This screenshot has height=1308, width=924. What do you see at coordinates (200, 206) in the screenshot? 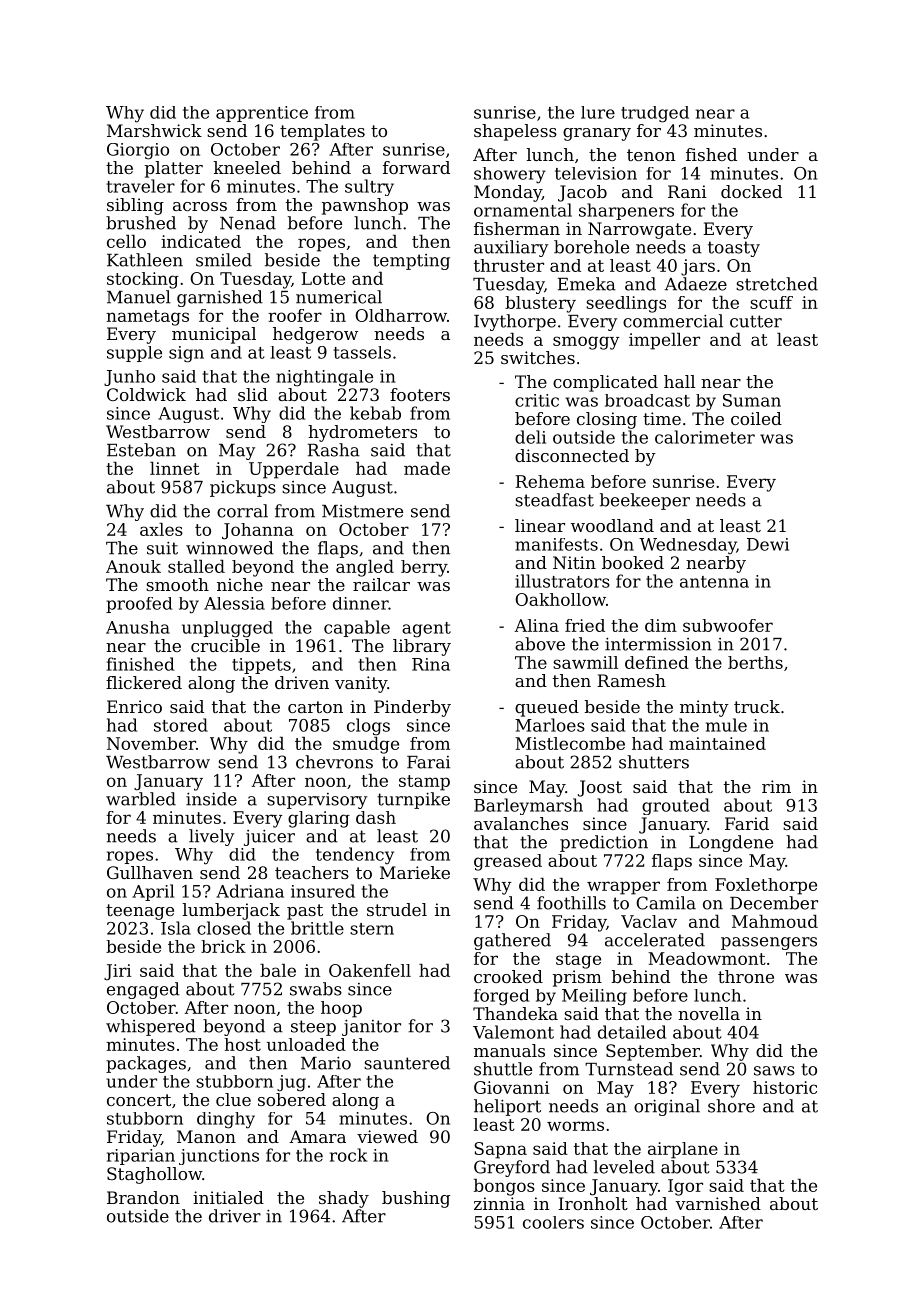
I see `across` at bounding box center [200, 206].
